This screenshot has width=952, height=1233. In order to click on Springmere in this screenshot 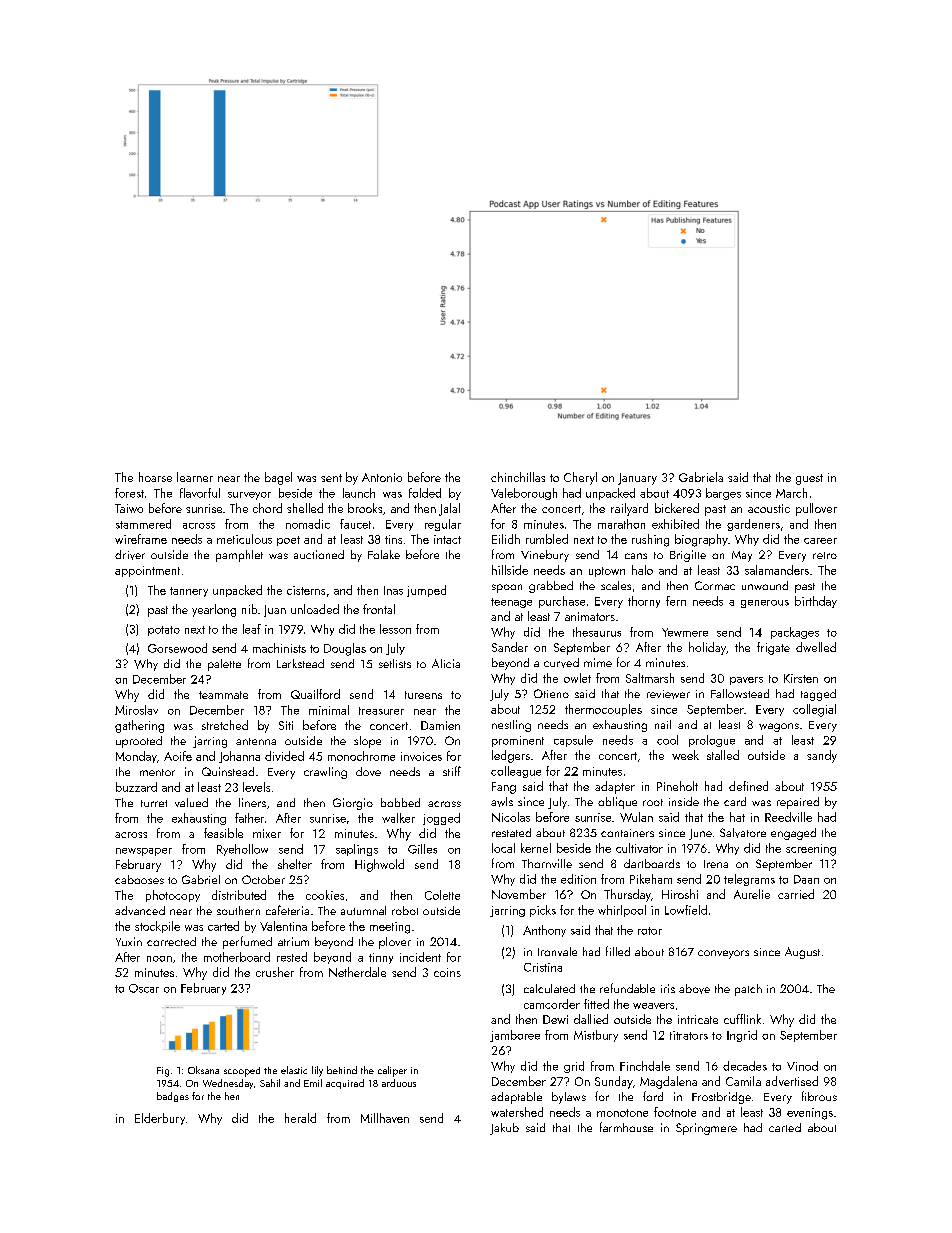, I will do `click(706, 1129)`.
